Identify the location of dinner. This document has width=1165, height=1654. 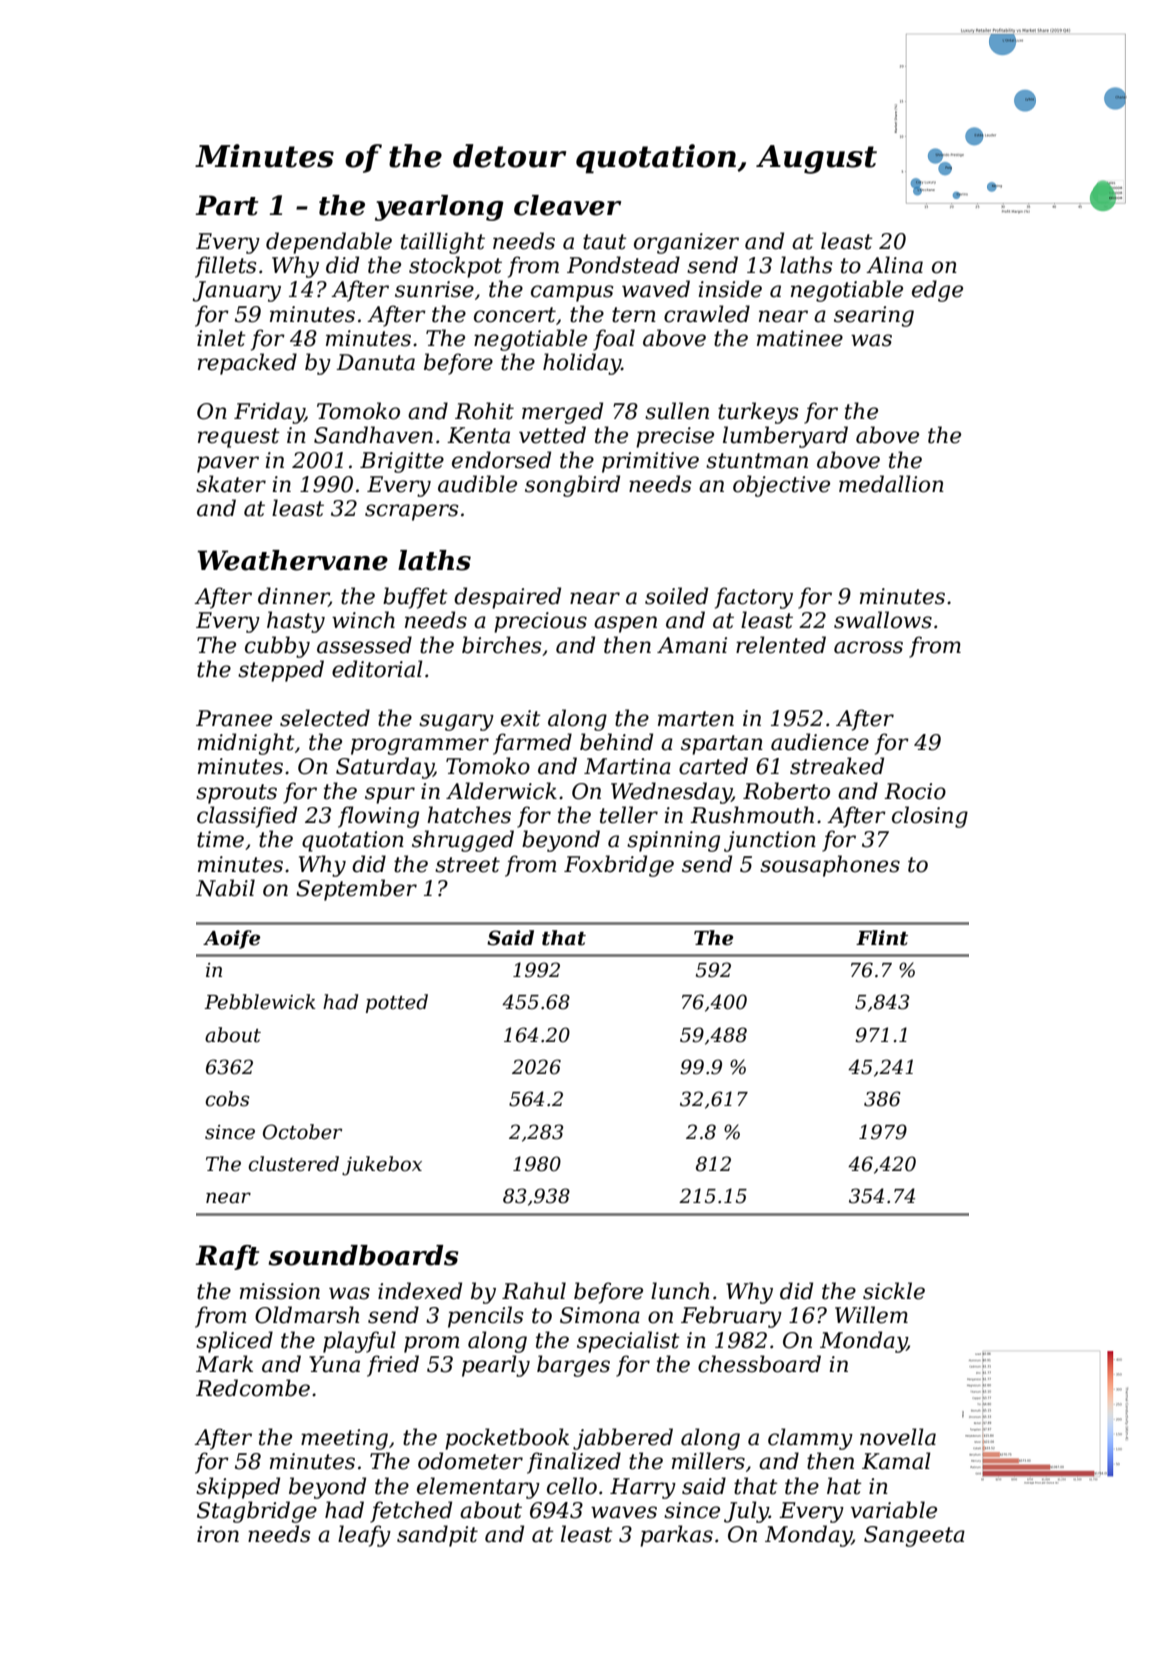
(293, 597).
